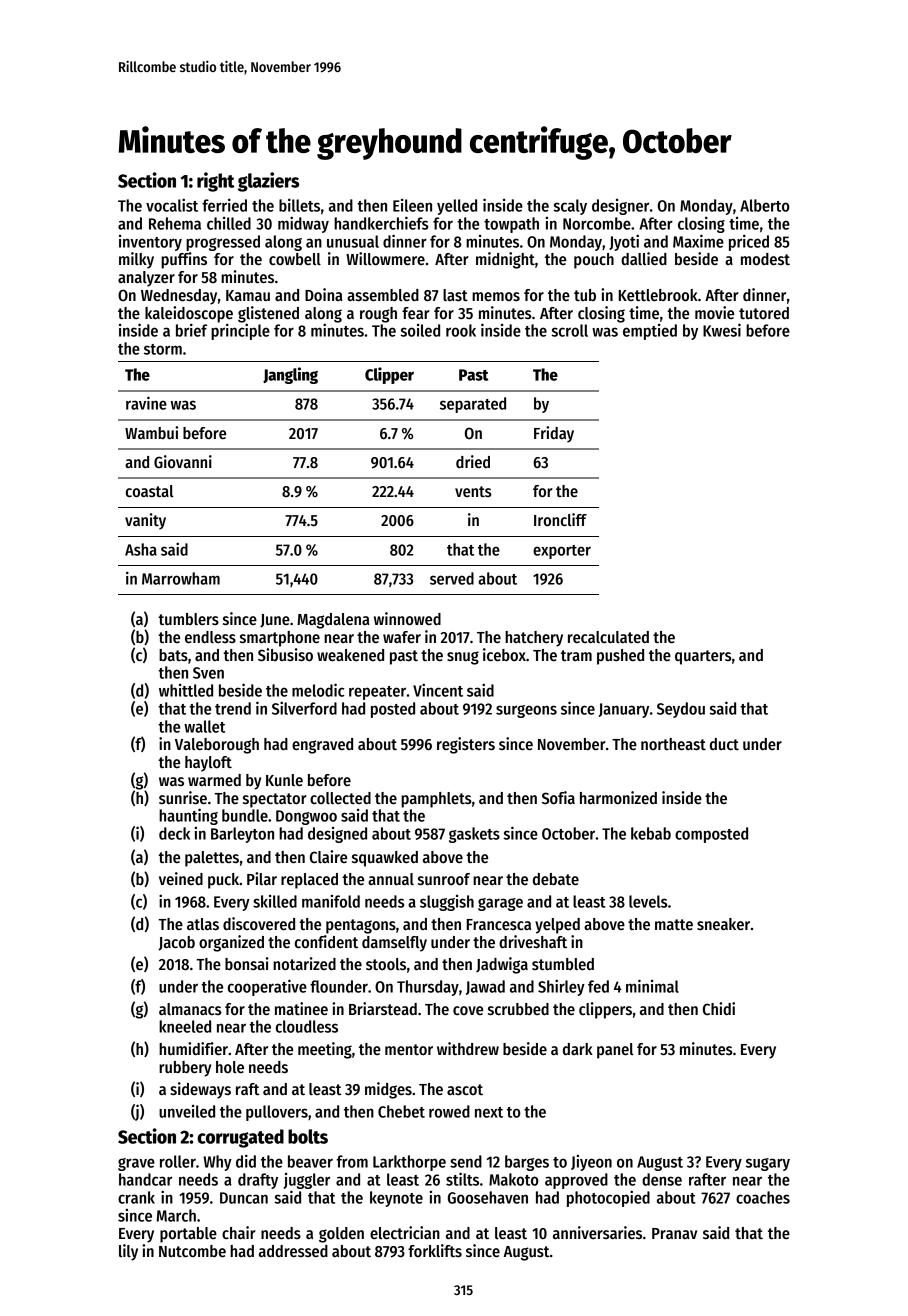 The image size is (908, 1316). Describe the element at coordinates (383, 295) in the screenshot. I see `assembled` at that location.
